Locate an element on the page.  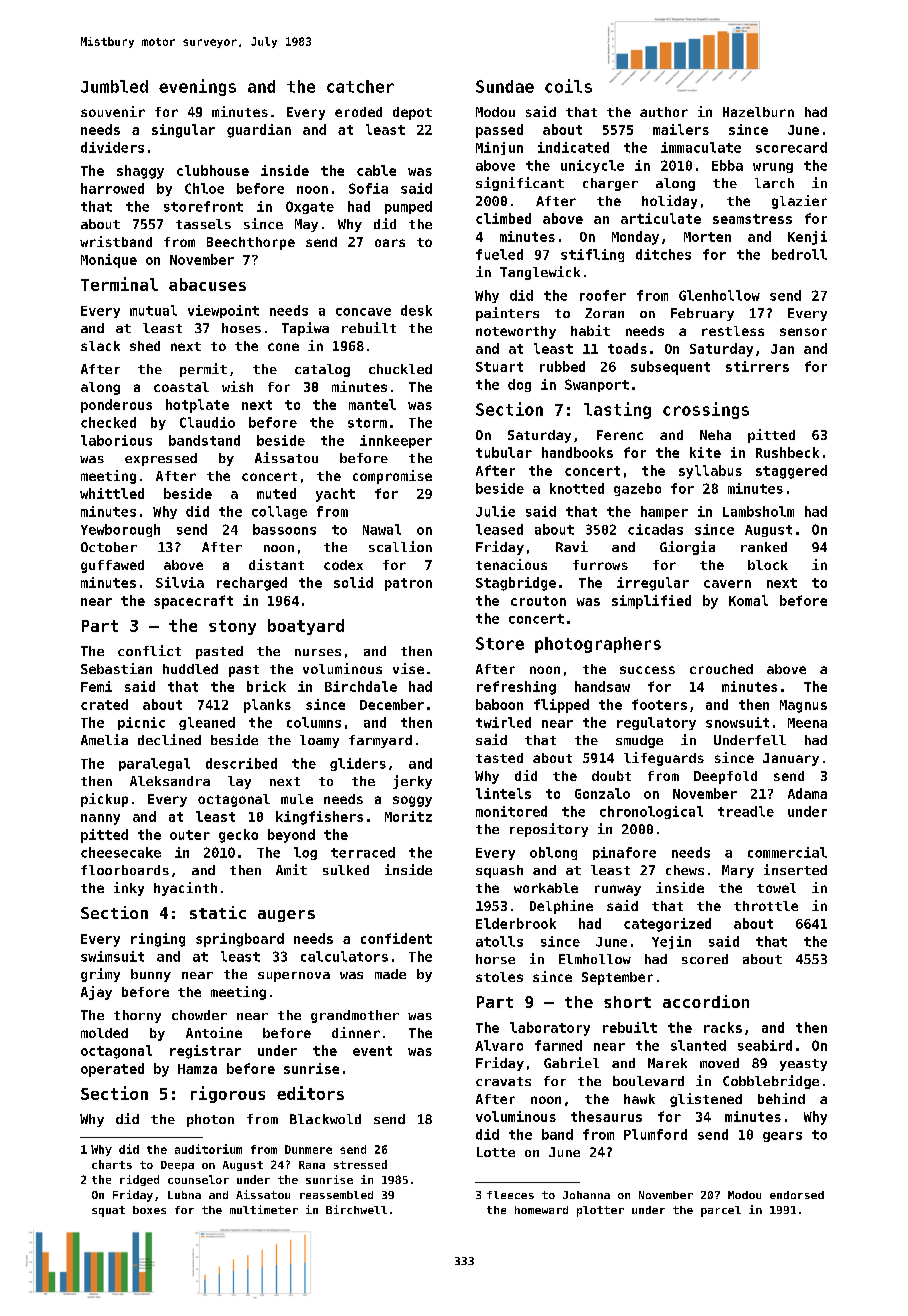
checked is located at coordinates (108, 422).
